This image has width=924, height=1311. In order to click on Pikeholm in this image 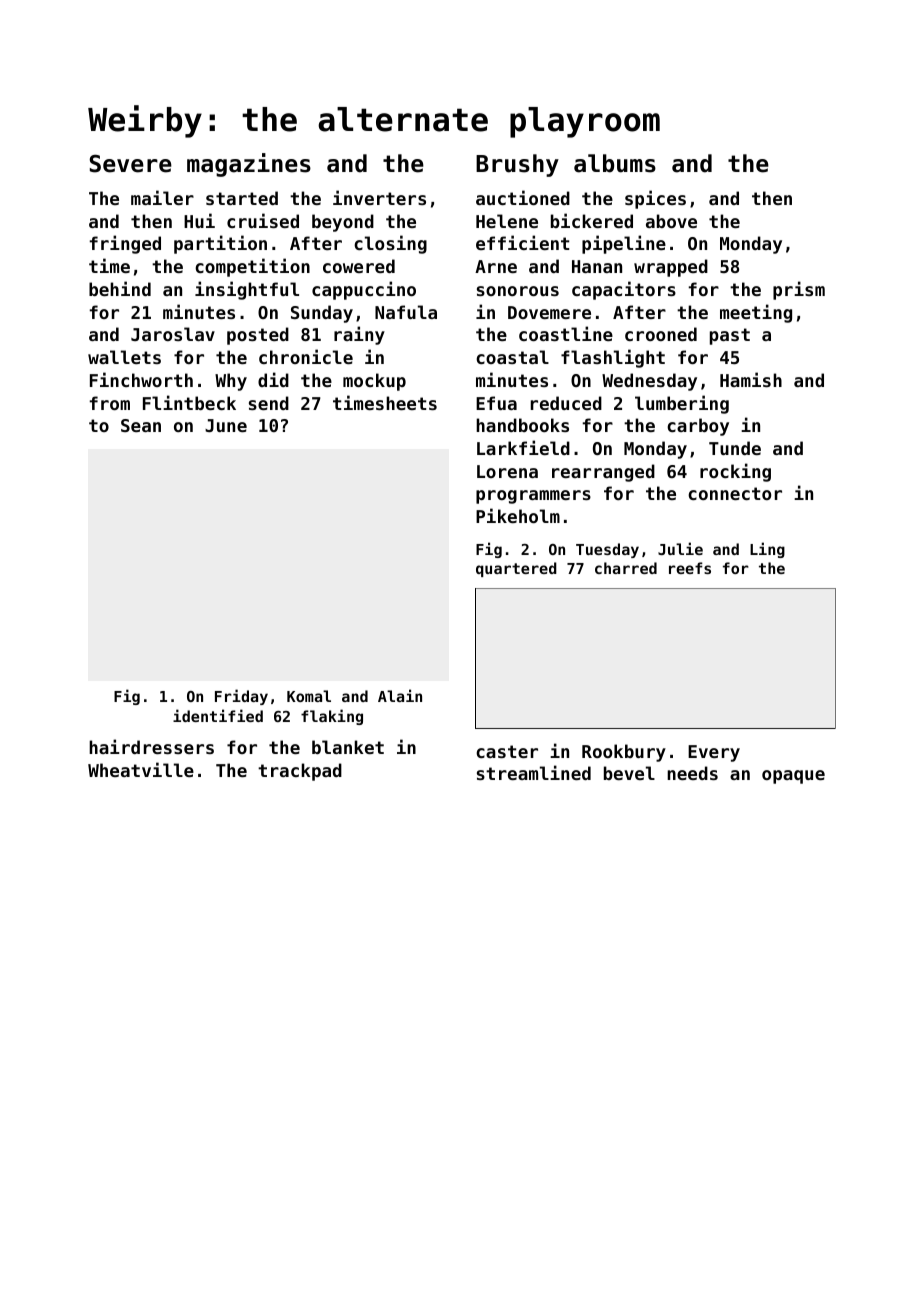, I will do `click(518, 515)`.
